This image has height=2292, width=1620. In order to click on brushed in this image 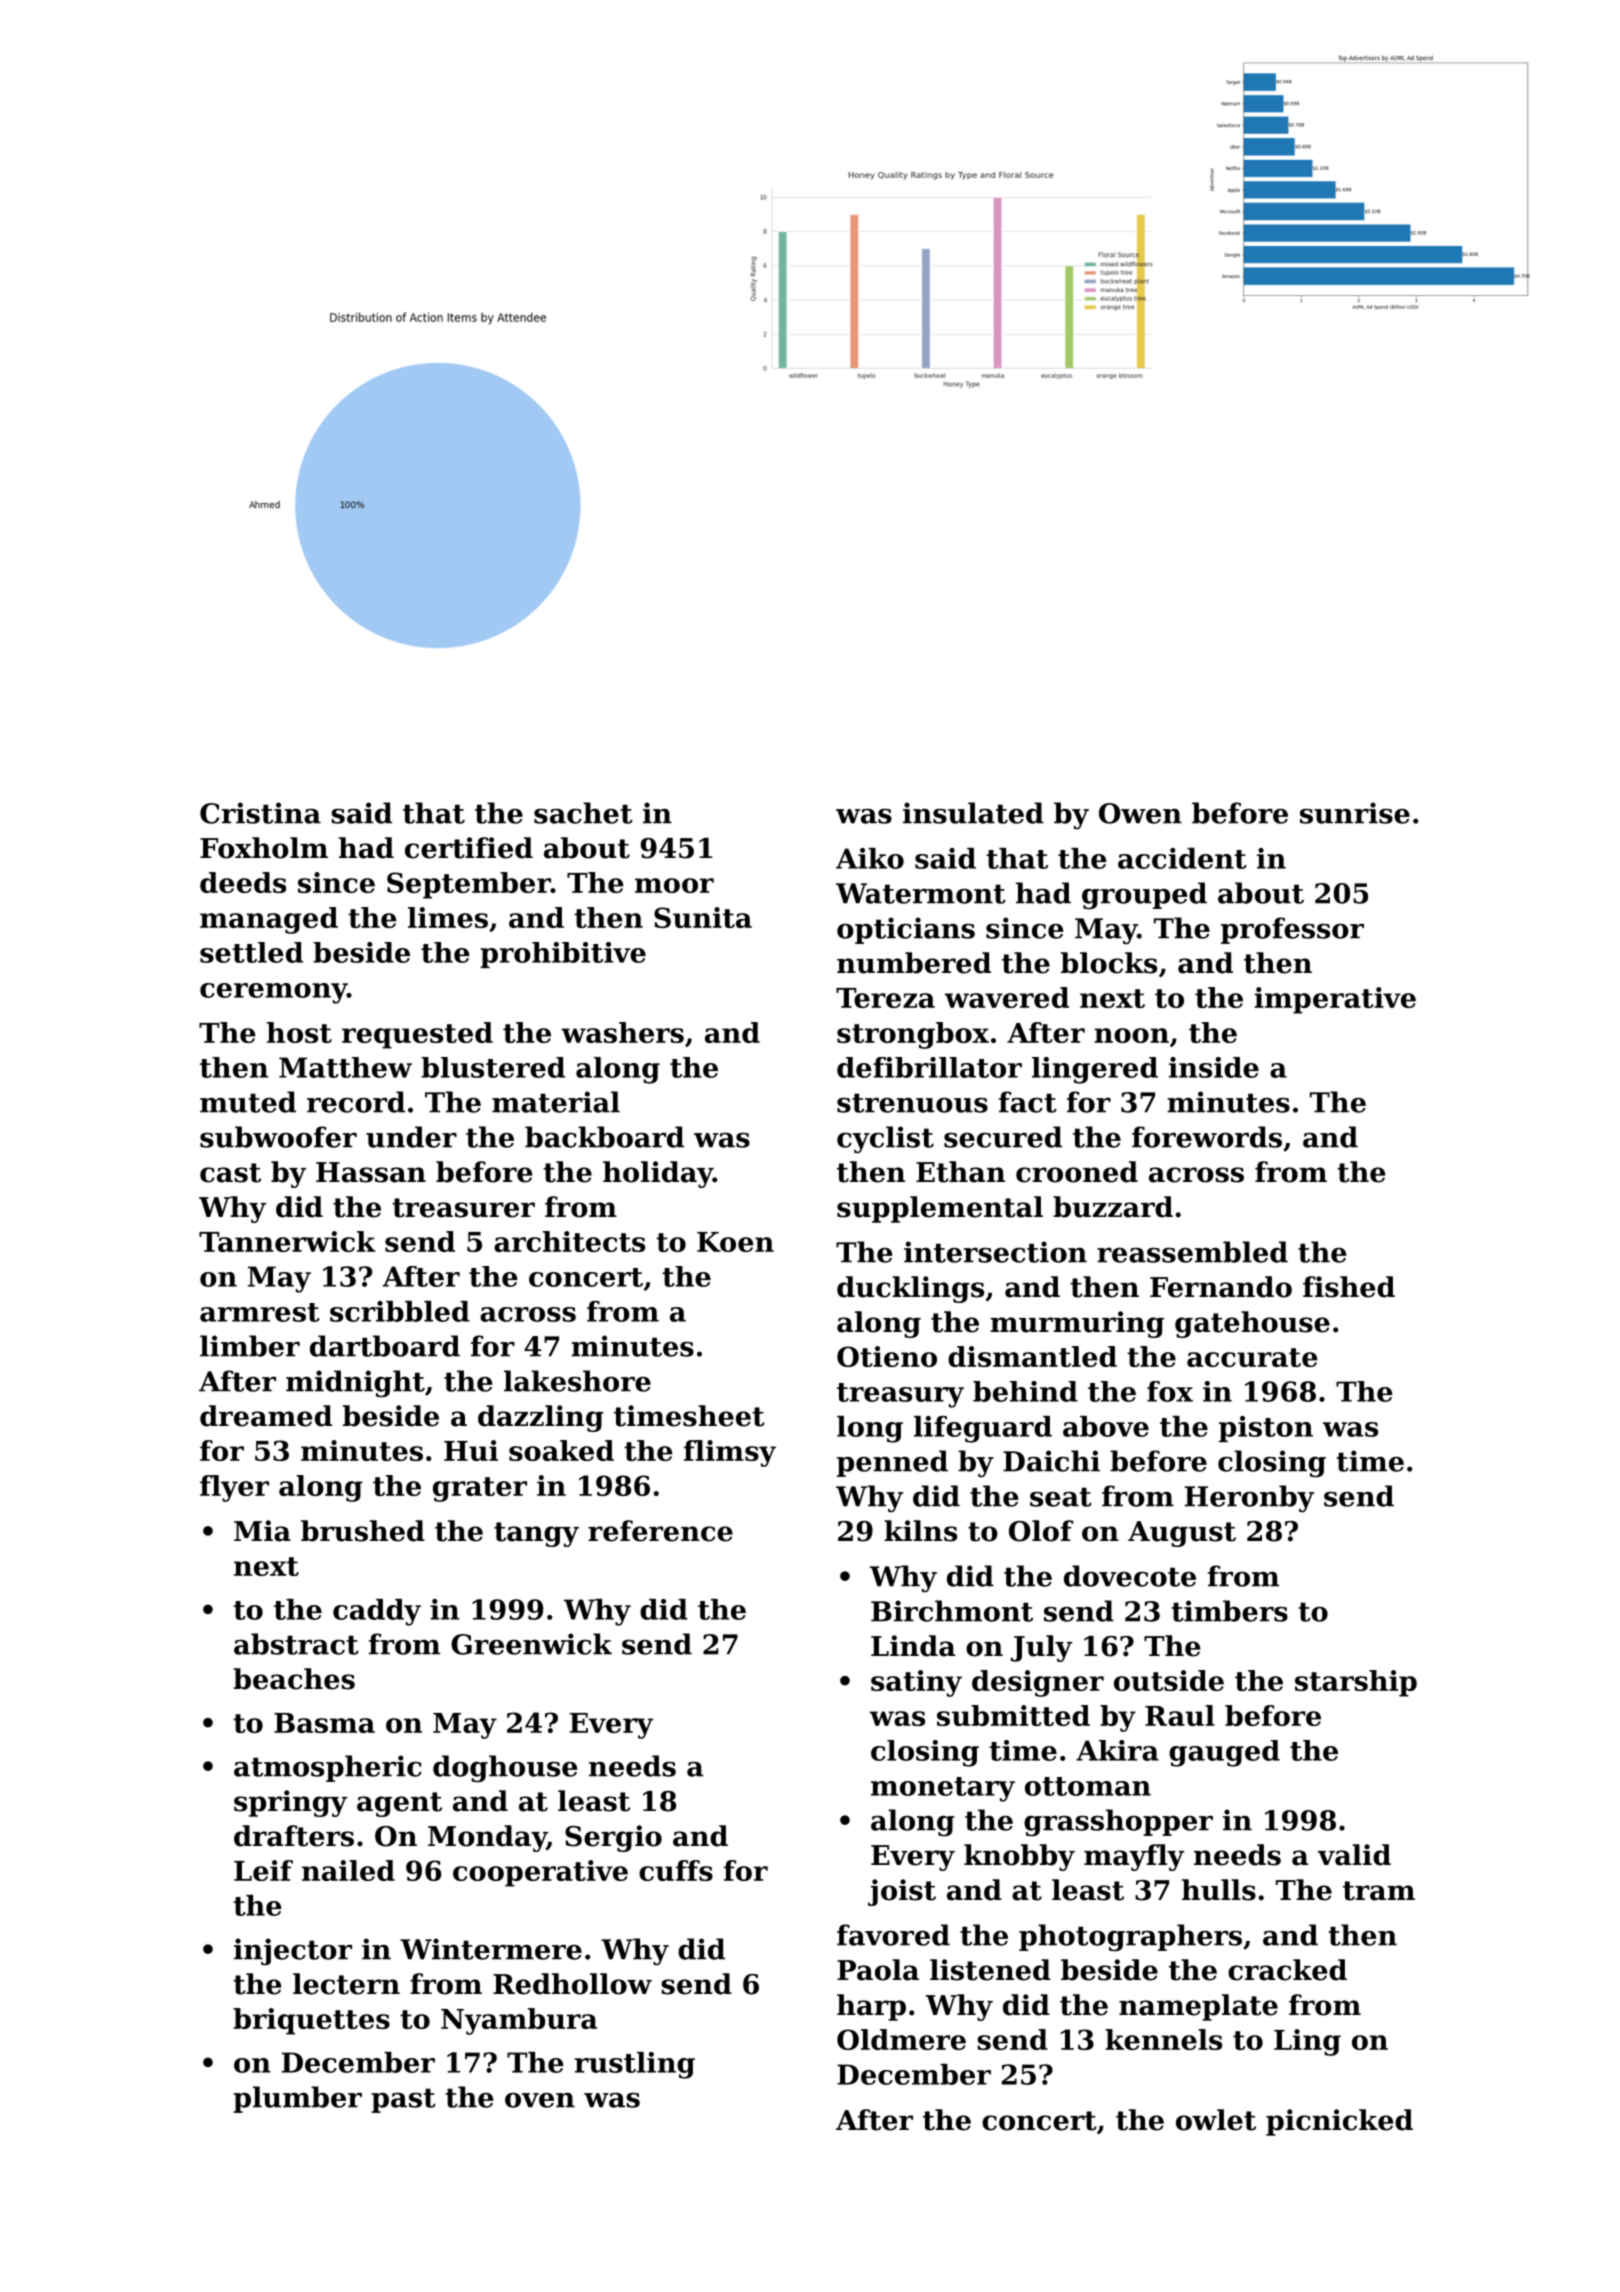, I will do `click(363, 1531)`.
